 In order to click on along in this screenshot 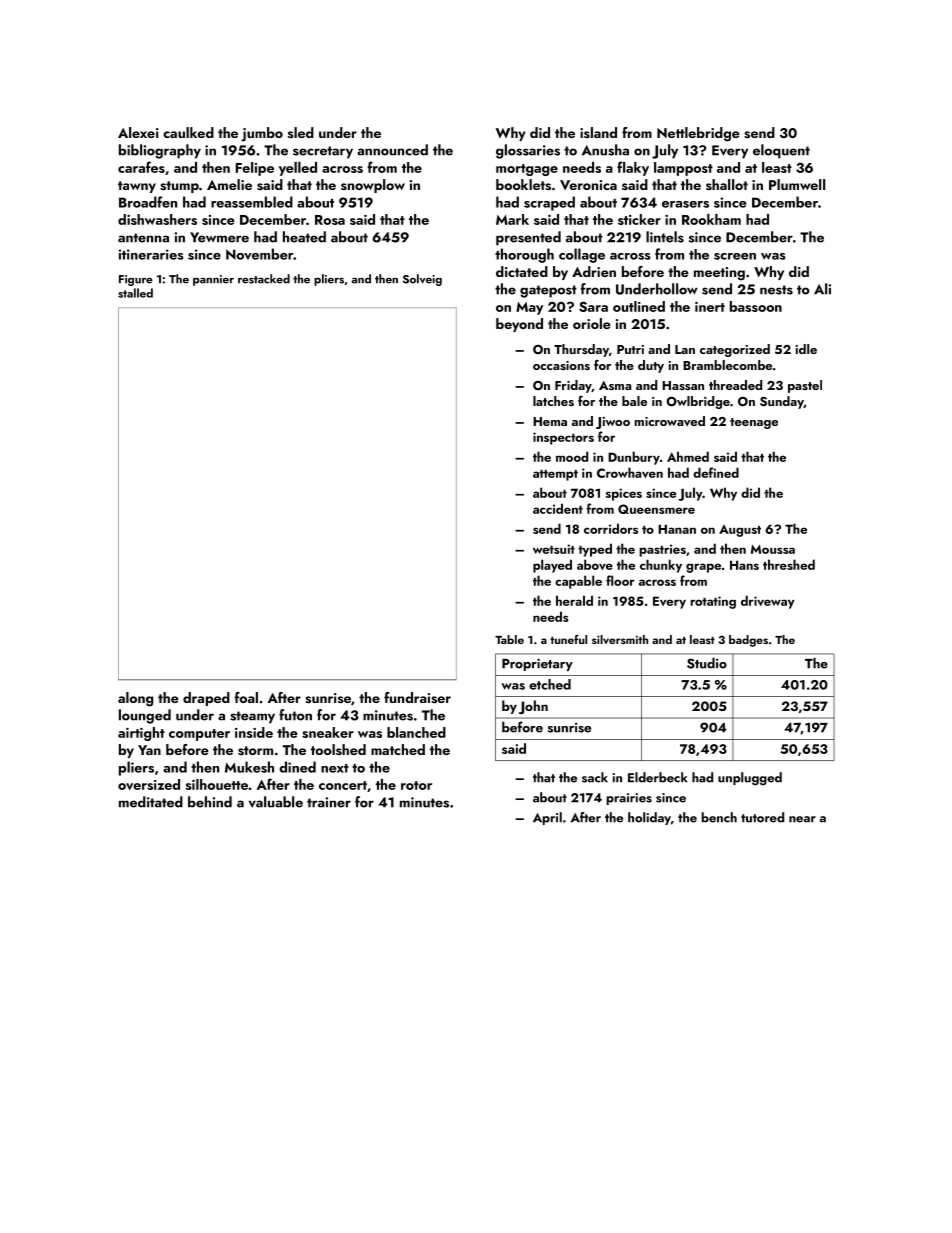, I will do `click(135, 699)`.
